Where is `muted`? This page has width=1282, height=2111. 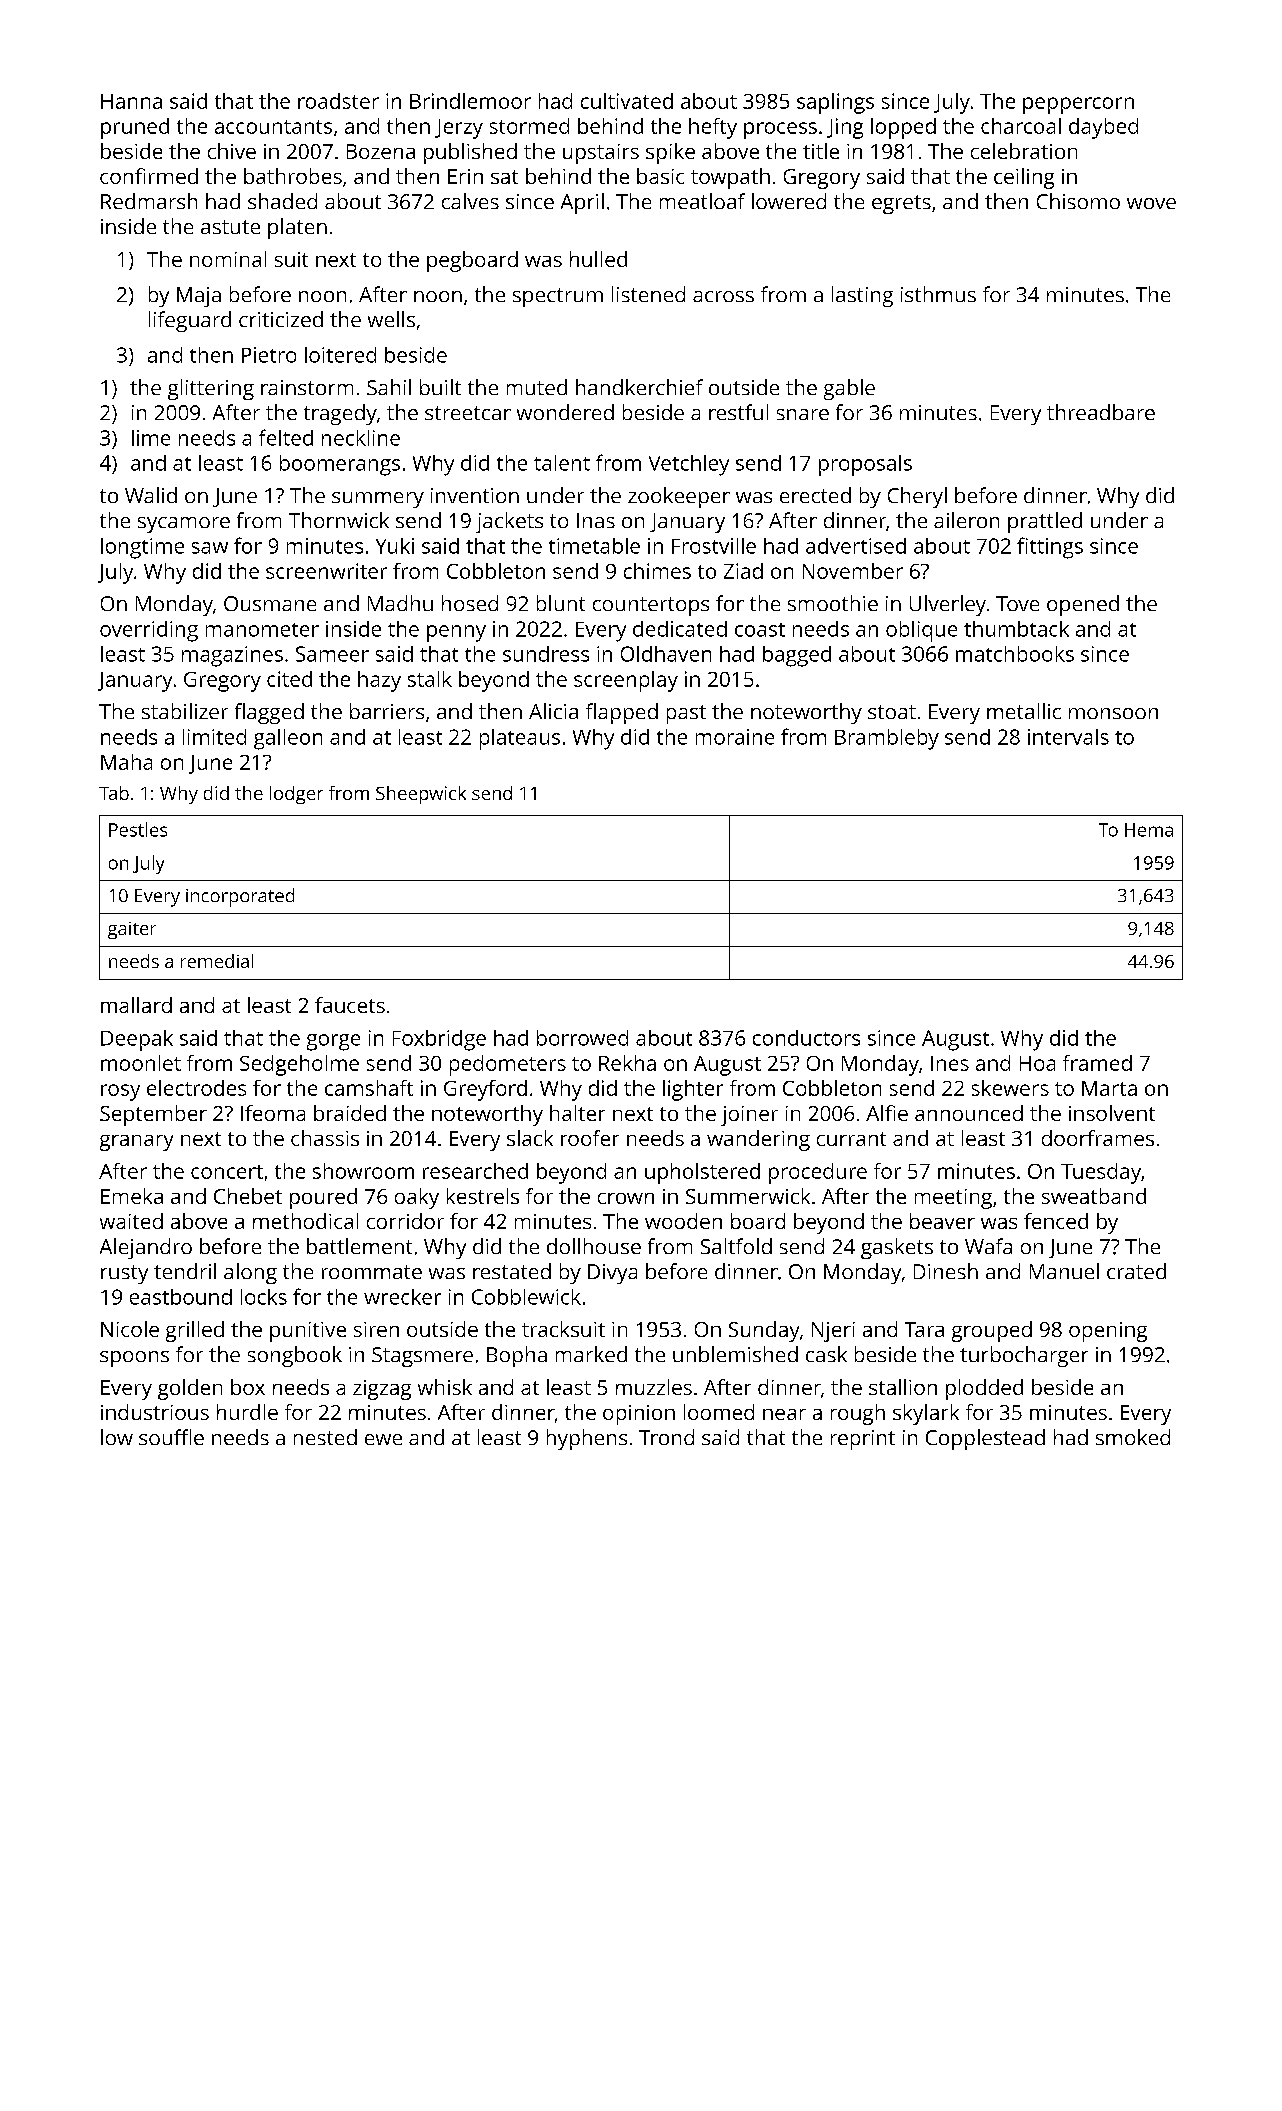
muted is located at coordinates (537, 387).
